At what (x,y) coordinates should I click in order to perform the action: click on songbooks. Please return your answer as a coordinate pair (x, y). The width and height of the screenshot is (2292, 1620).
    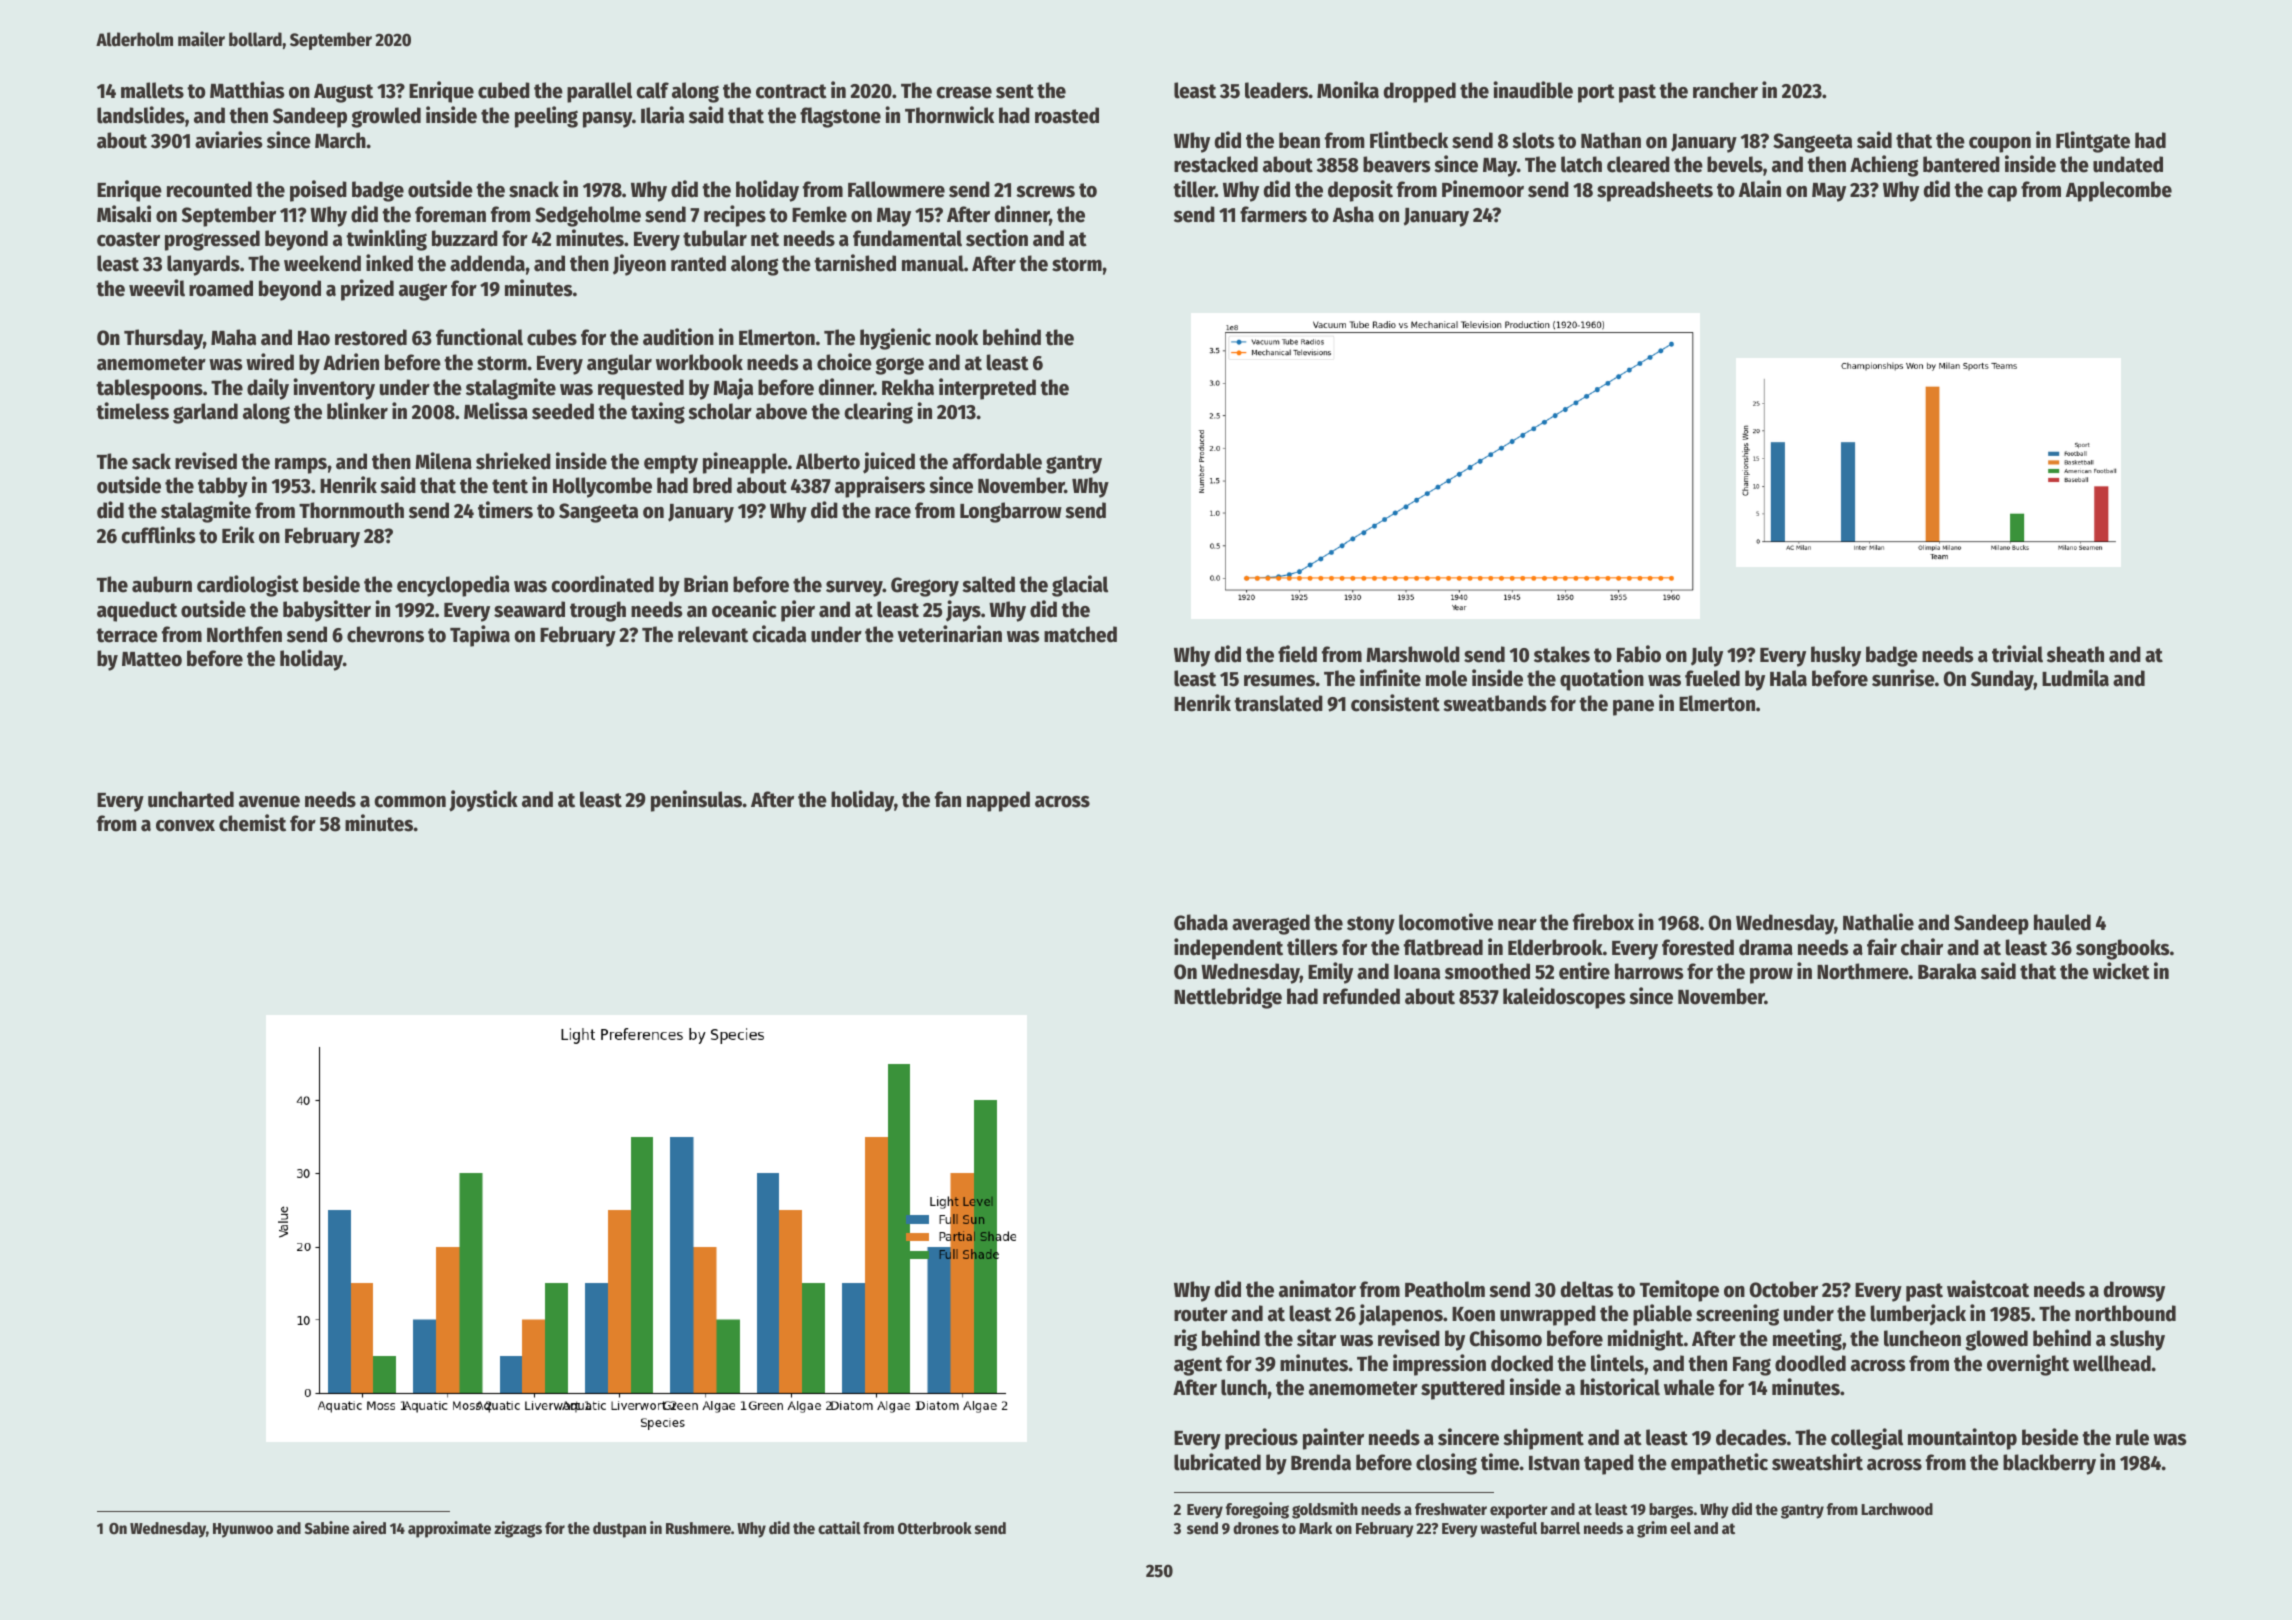
    Looking at the image, I should click on (2123, 949).
